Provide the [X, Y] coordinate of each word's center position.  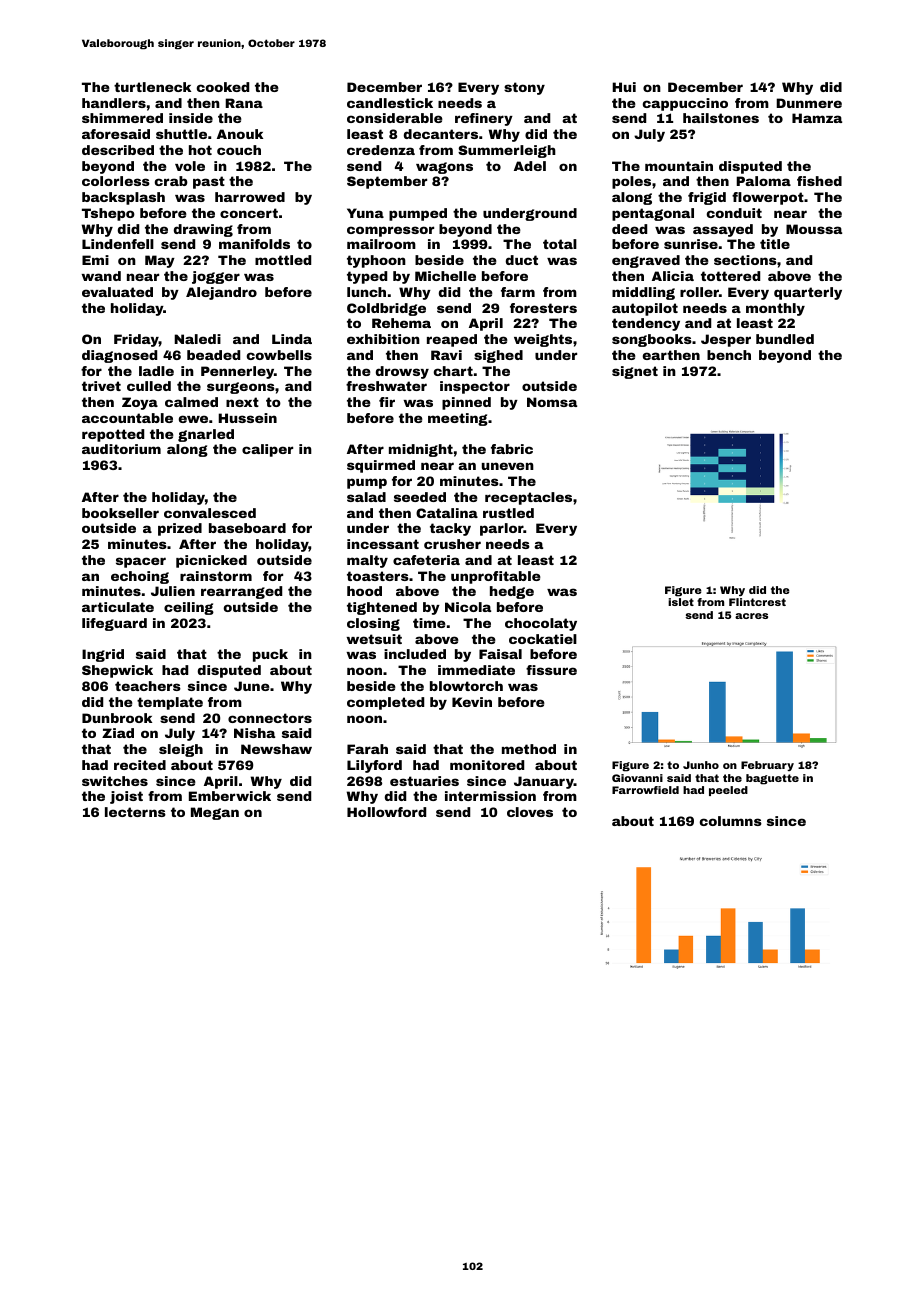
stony [524, 88]
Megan [215, 813]
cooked [223, 87]
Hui [624, 87]
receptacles [528, 498]
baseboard [247, 528]
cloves [530, 812]
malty [367, 561]
